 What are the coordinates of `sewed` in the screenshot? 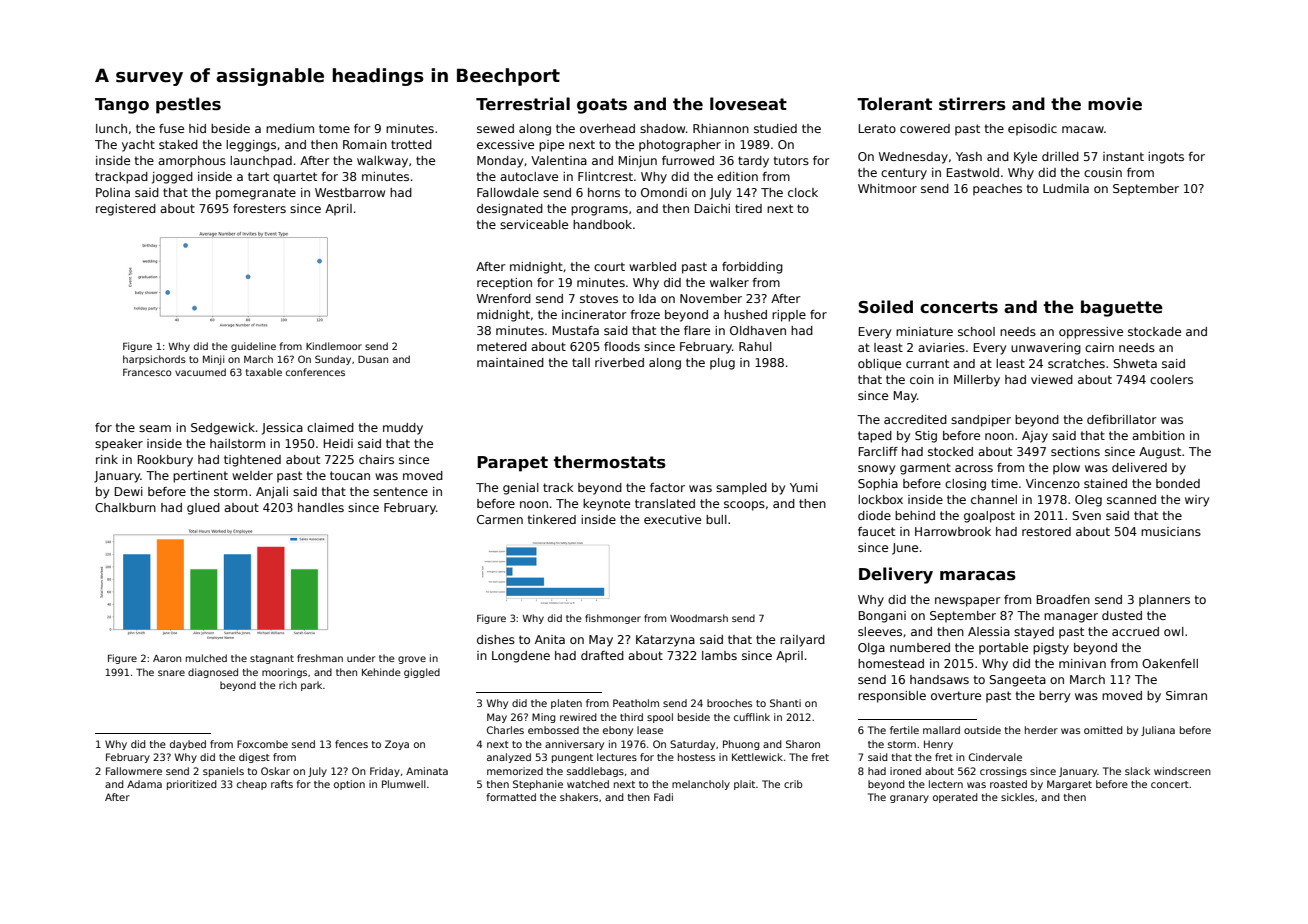 It's located at (495, 128).
